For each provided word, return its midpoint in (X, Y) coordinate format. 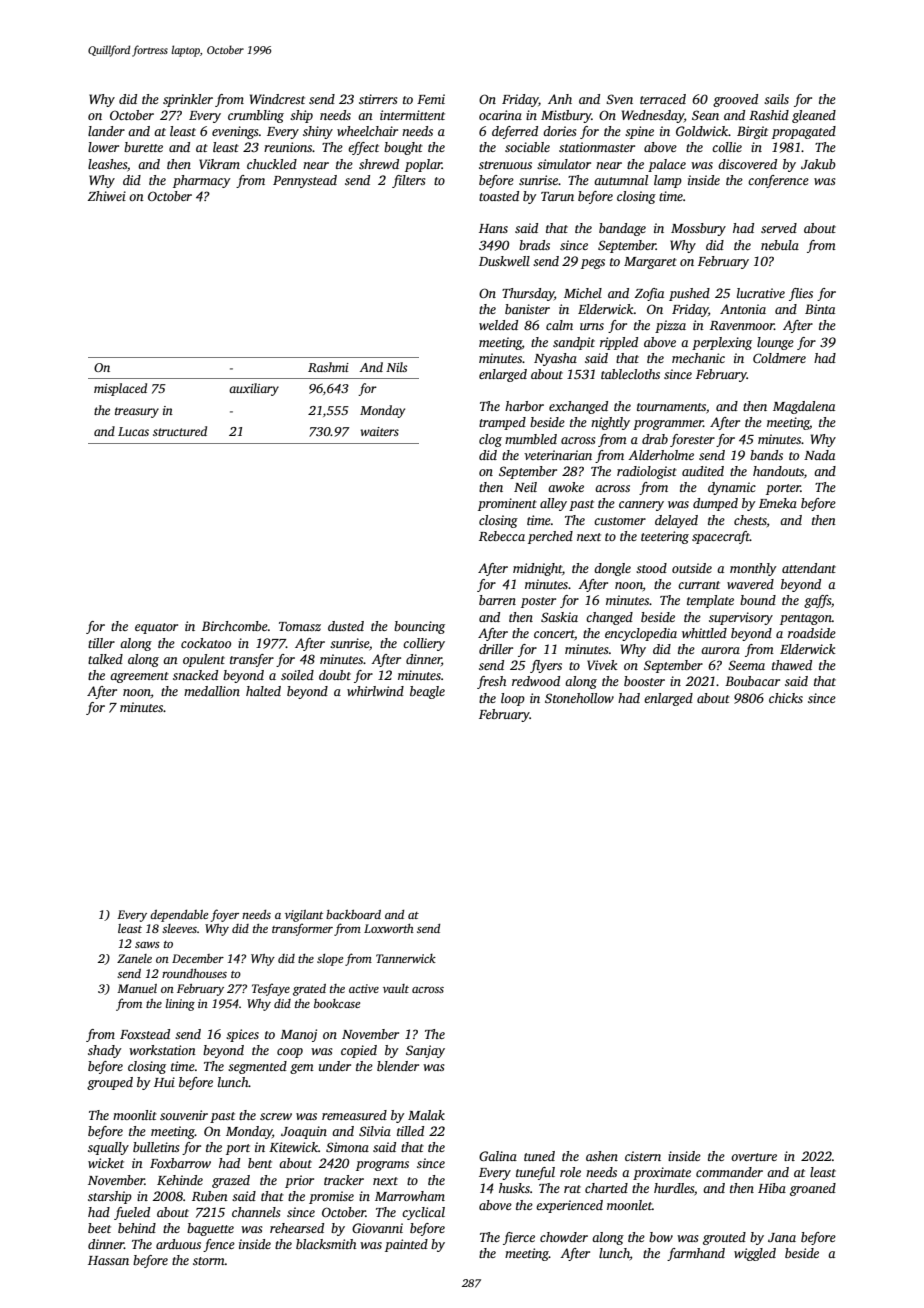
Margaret (650, 263)
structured (180, 431)
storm (209, 1261)
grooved (735, 100)
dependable (179, 916)
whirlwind (375, 691)
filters (408, 181)
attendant (809, 568)
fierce (519, 1238)
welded (498, 325)
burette (143, 147)
